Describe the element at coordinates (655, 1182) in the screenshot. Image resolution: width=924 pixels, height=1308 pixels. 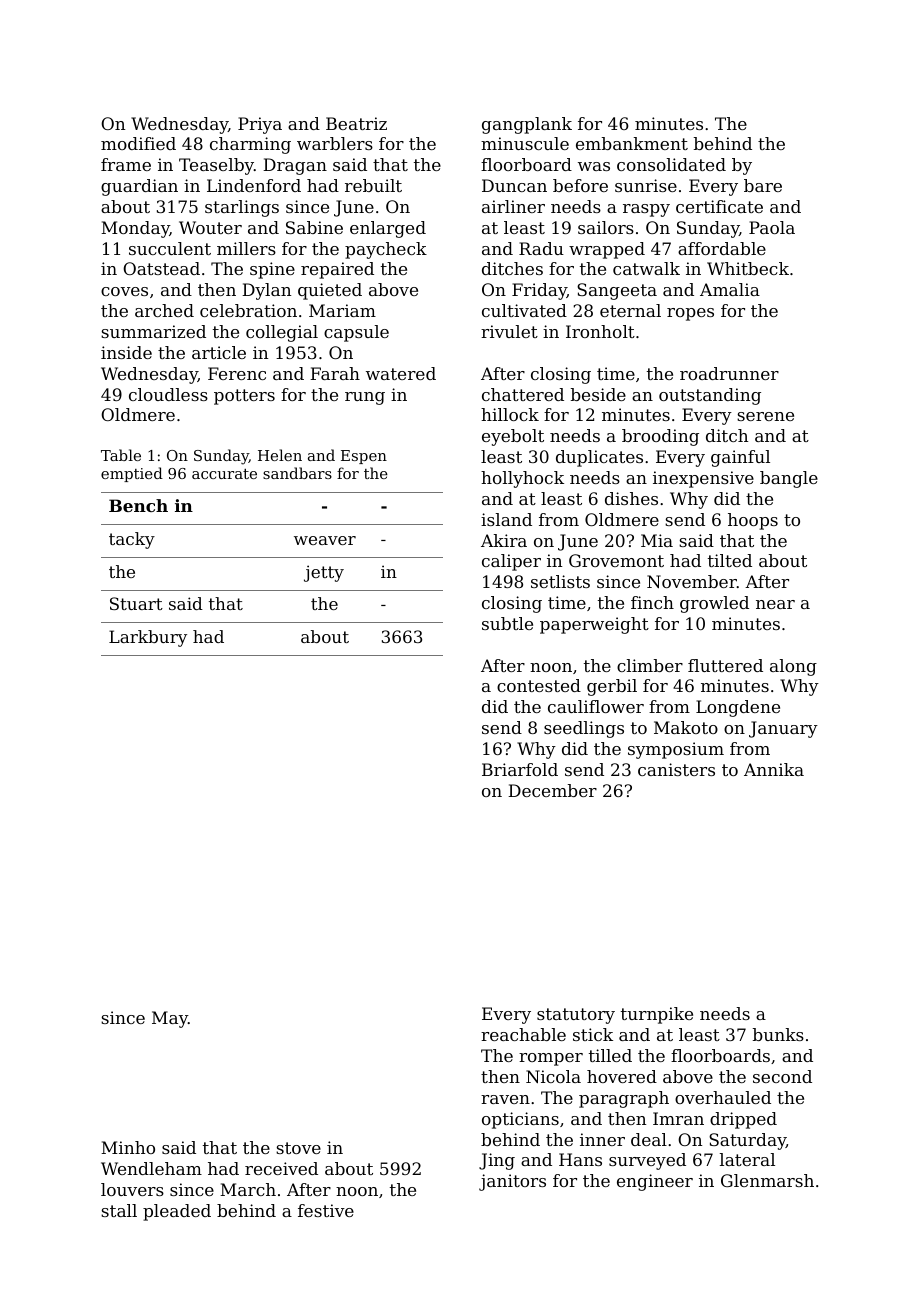
I see `engineer` at that location.
